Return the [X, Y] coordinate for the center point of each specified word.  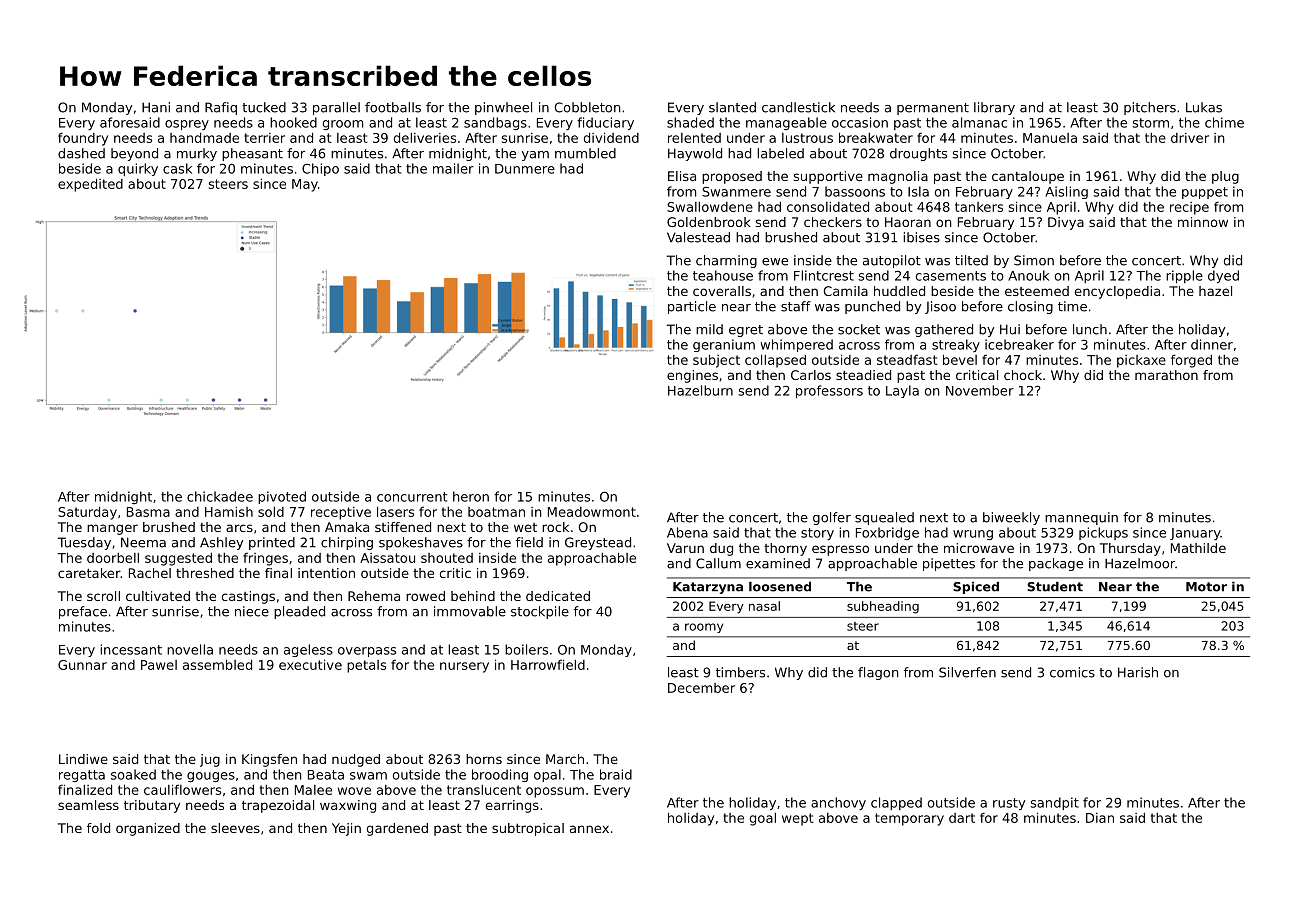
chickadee [220, 496]
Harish [1138, 672]
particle [692, 307]
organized [148, 829]
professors [829, 392]
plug [1225, 177]
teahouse [723, 275]
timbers [740, 672]
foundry [83, 139]
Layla [902, 391]
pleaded [299, 612]
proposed [732, 177]
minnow [1203, 222]
